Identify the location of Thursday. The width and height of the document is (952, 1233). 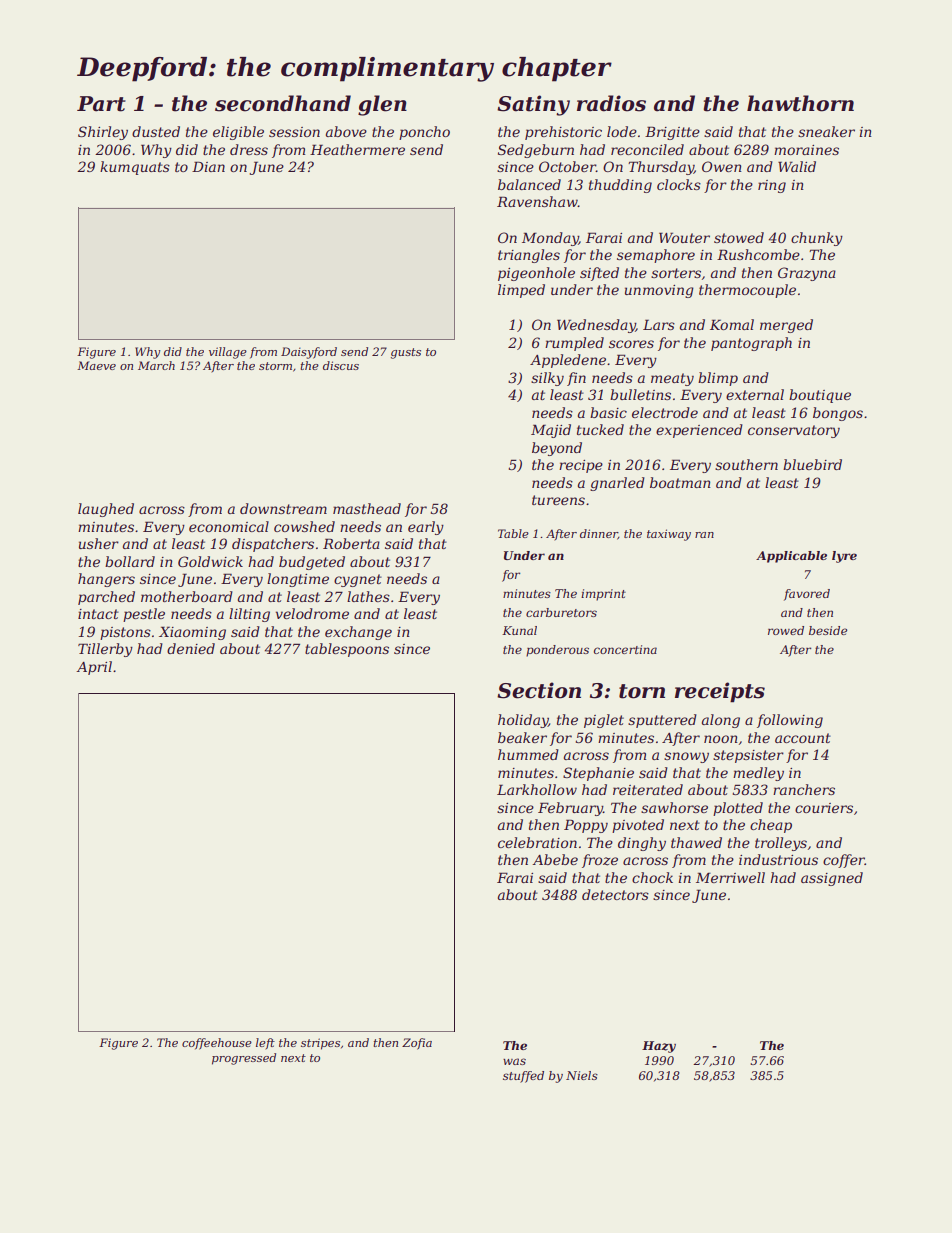
(661, 168).
